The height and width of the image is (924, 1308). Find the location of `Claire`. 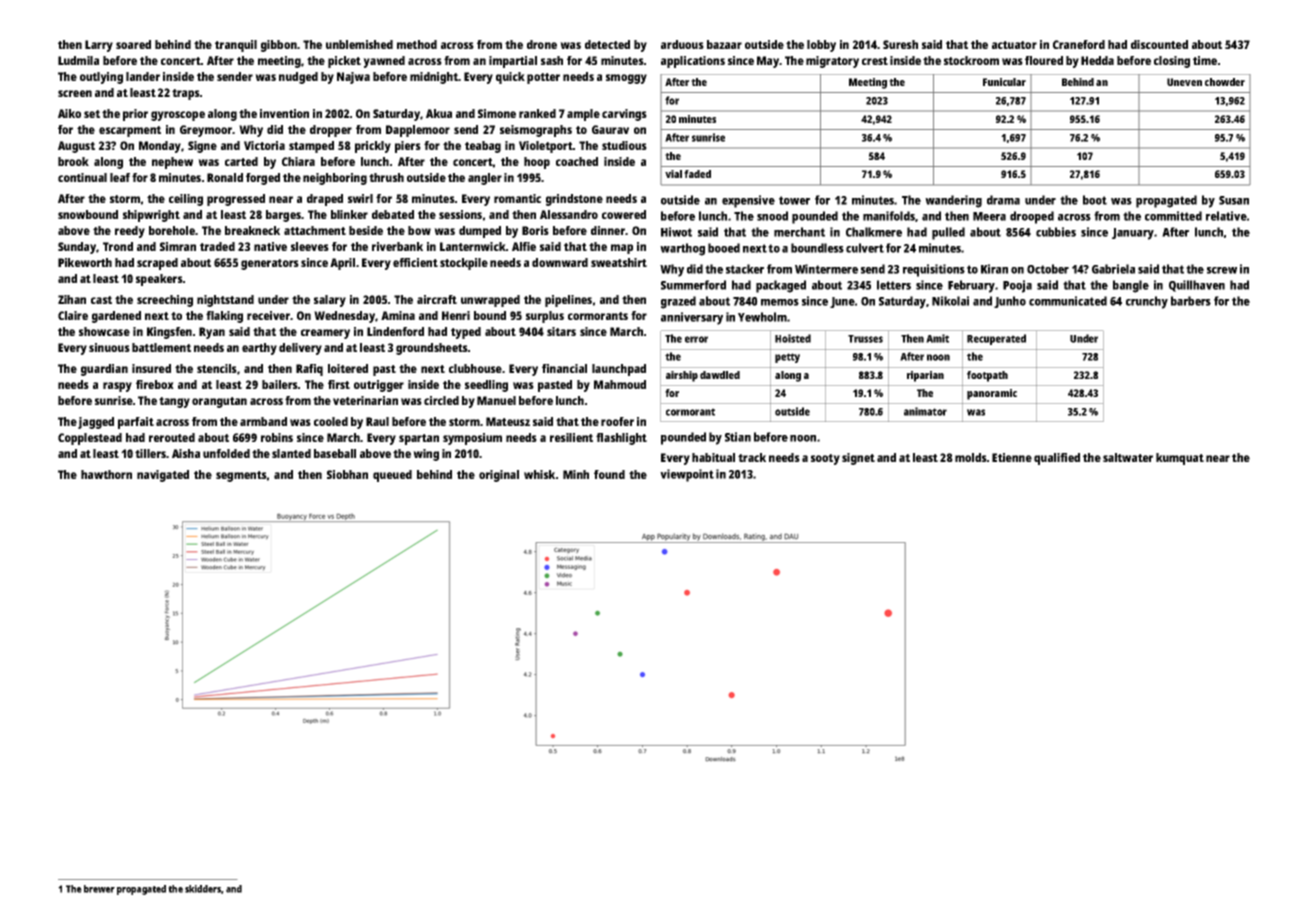

Claire is located at coordinates (73, 315).
